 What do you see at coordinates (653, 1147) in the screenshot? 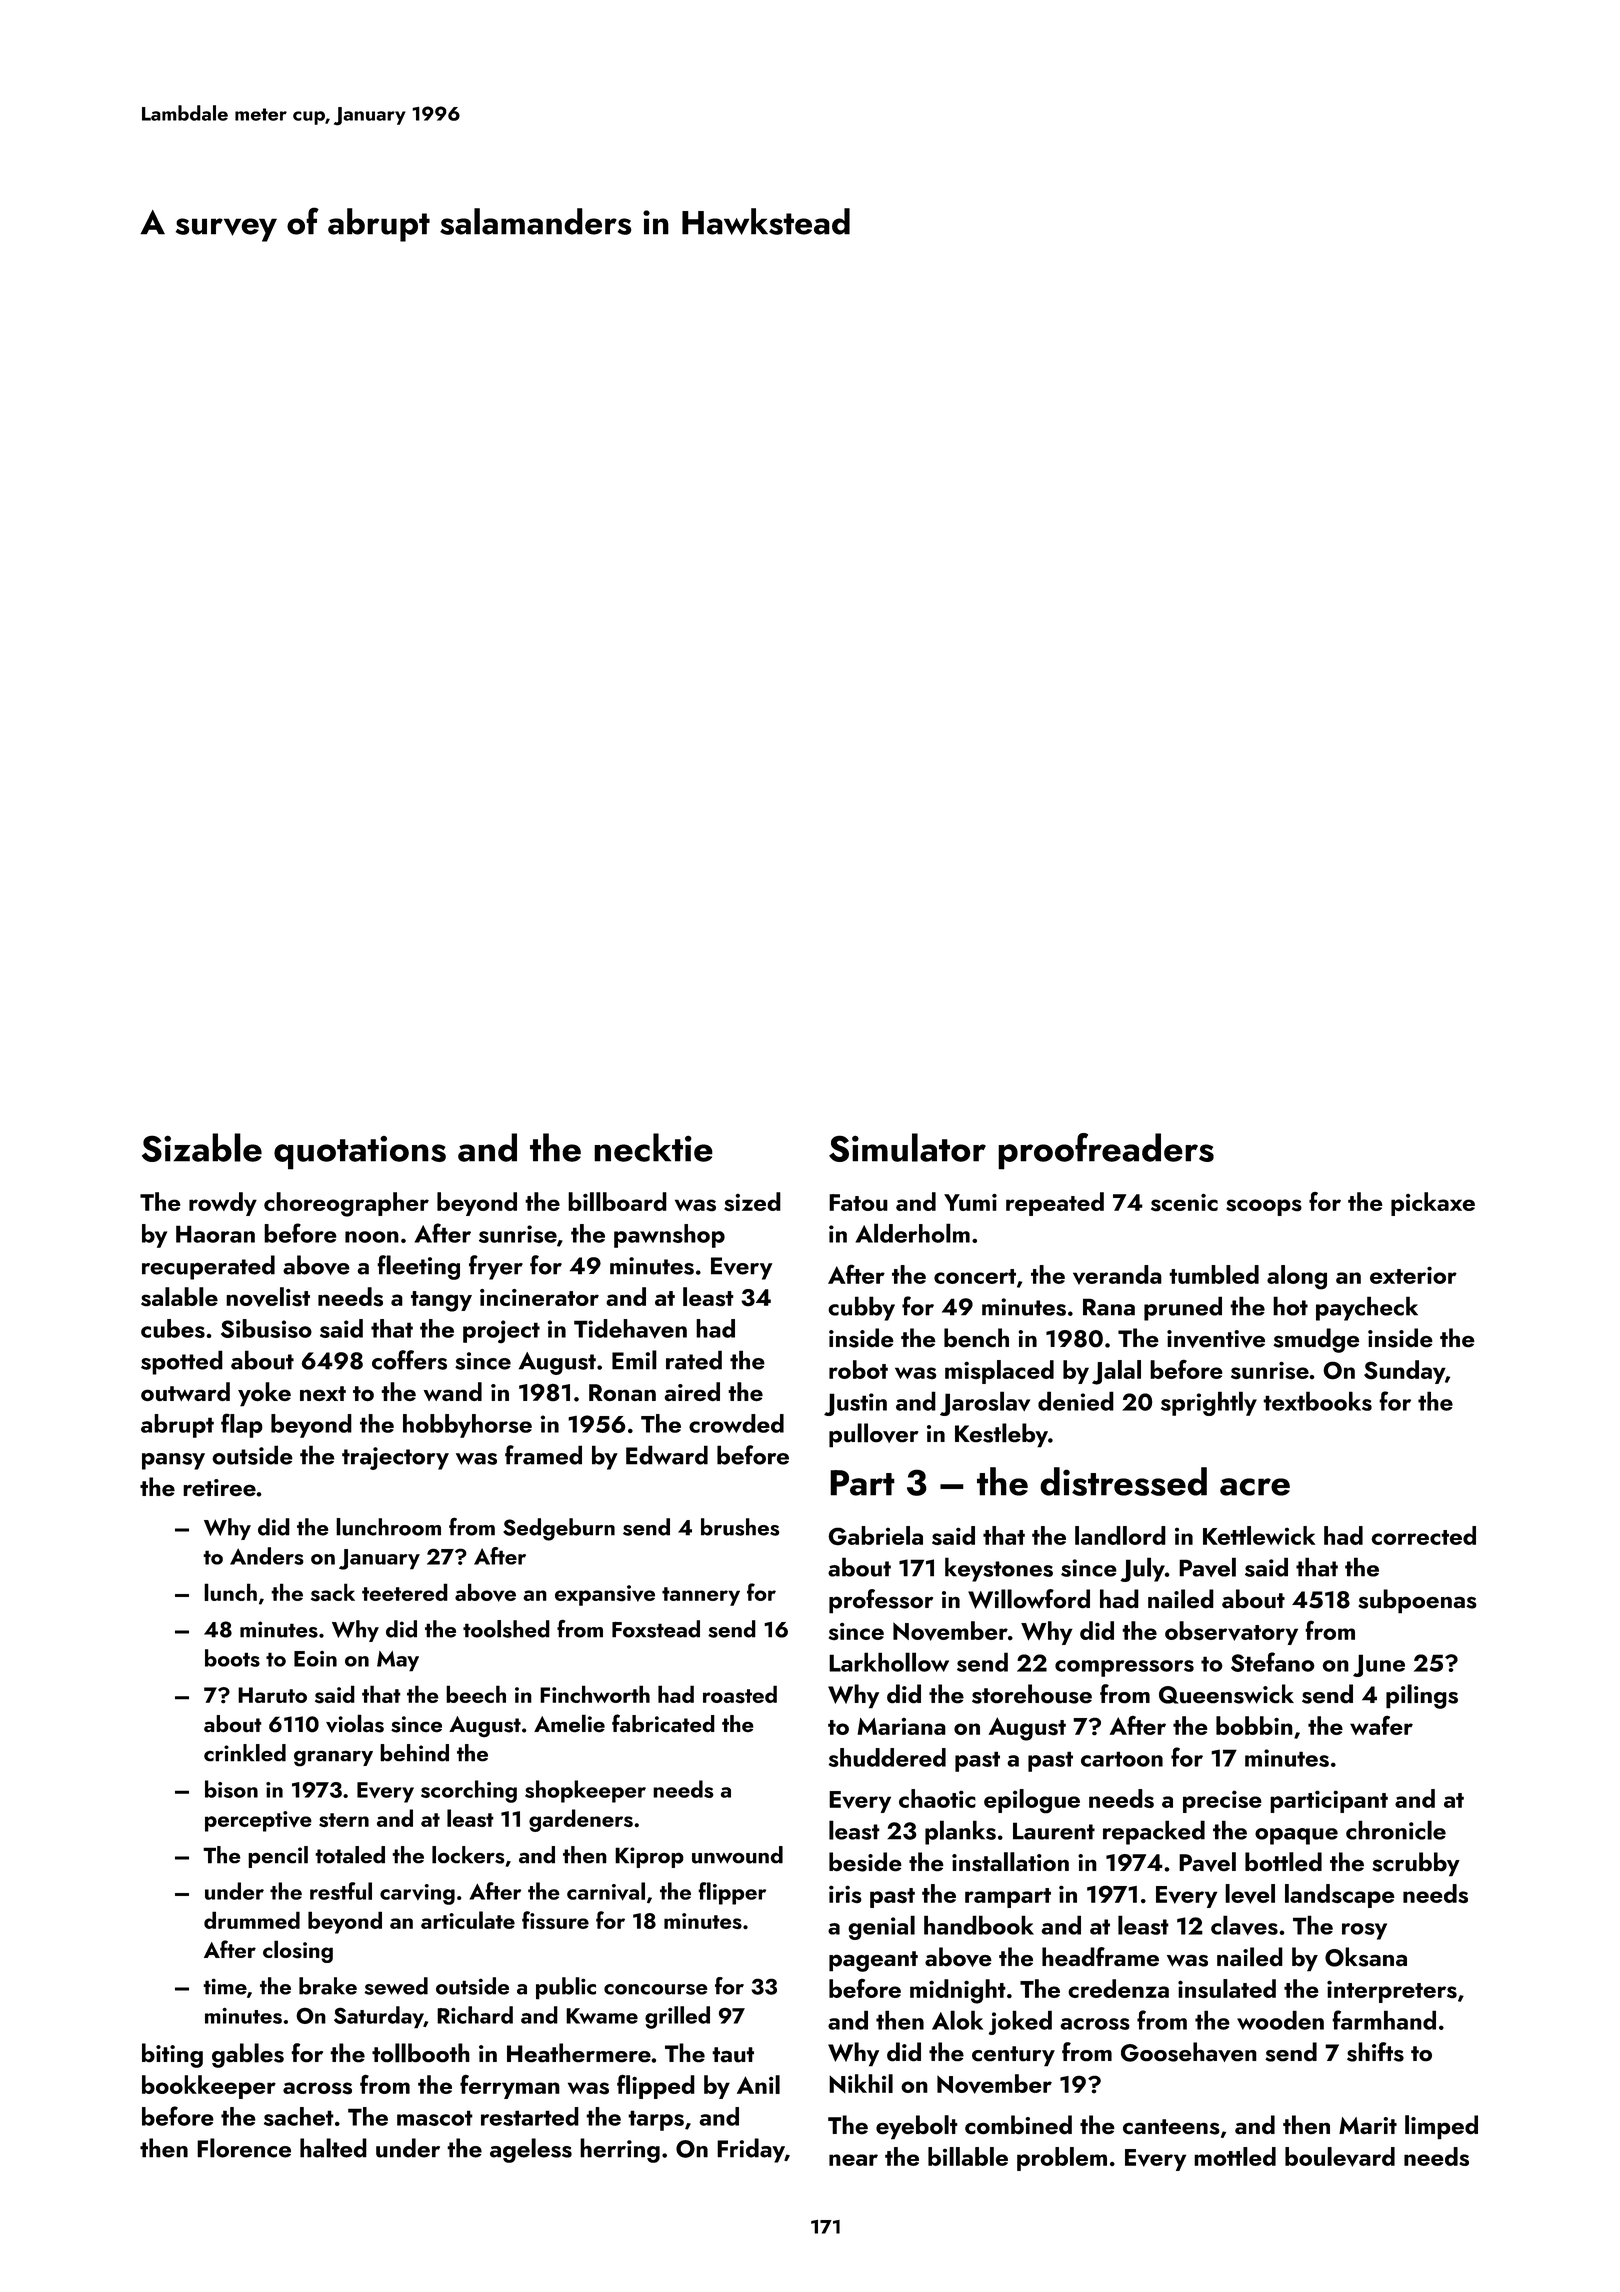
I see `necktie` at bounding box center [653, 1147].
